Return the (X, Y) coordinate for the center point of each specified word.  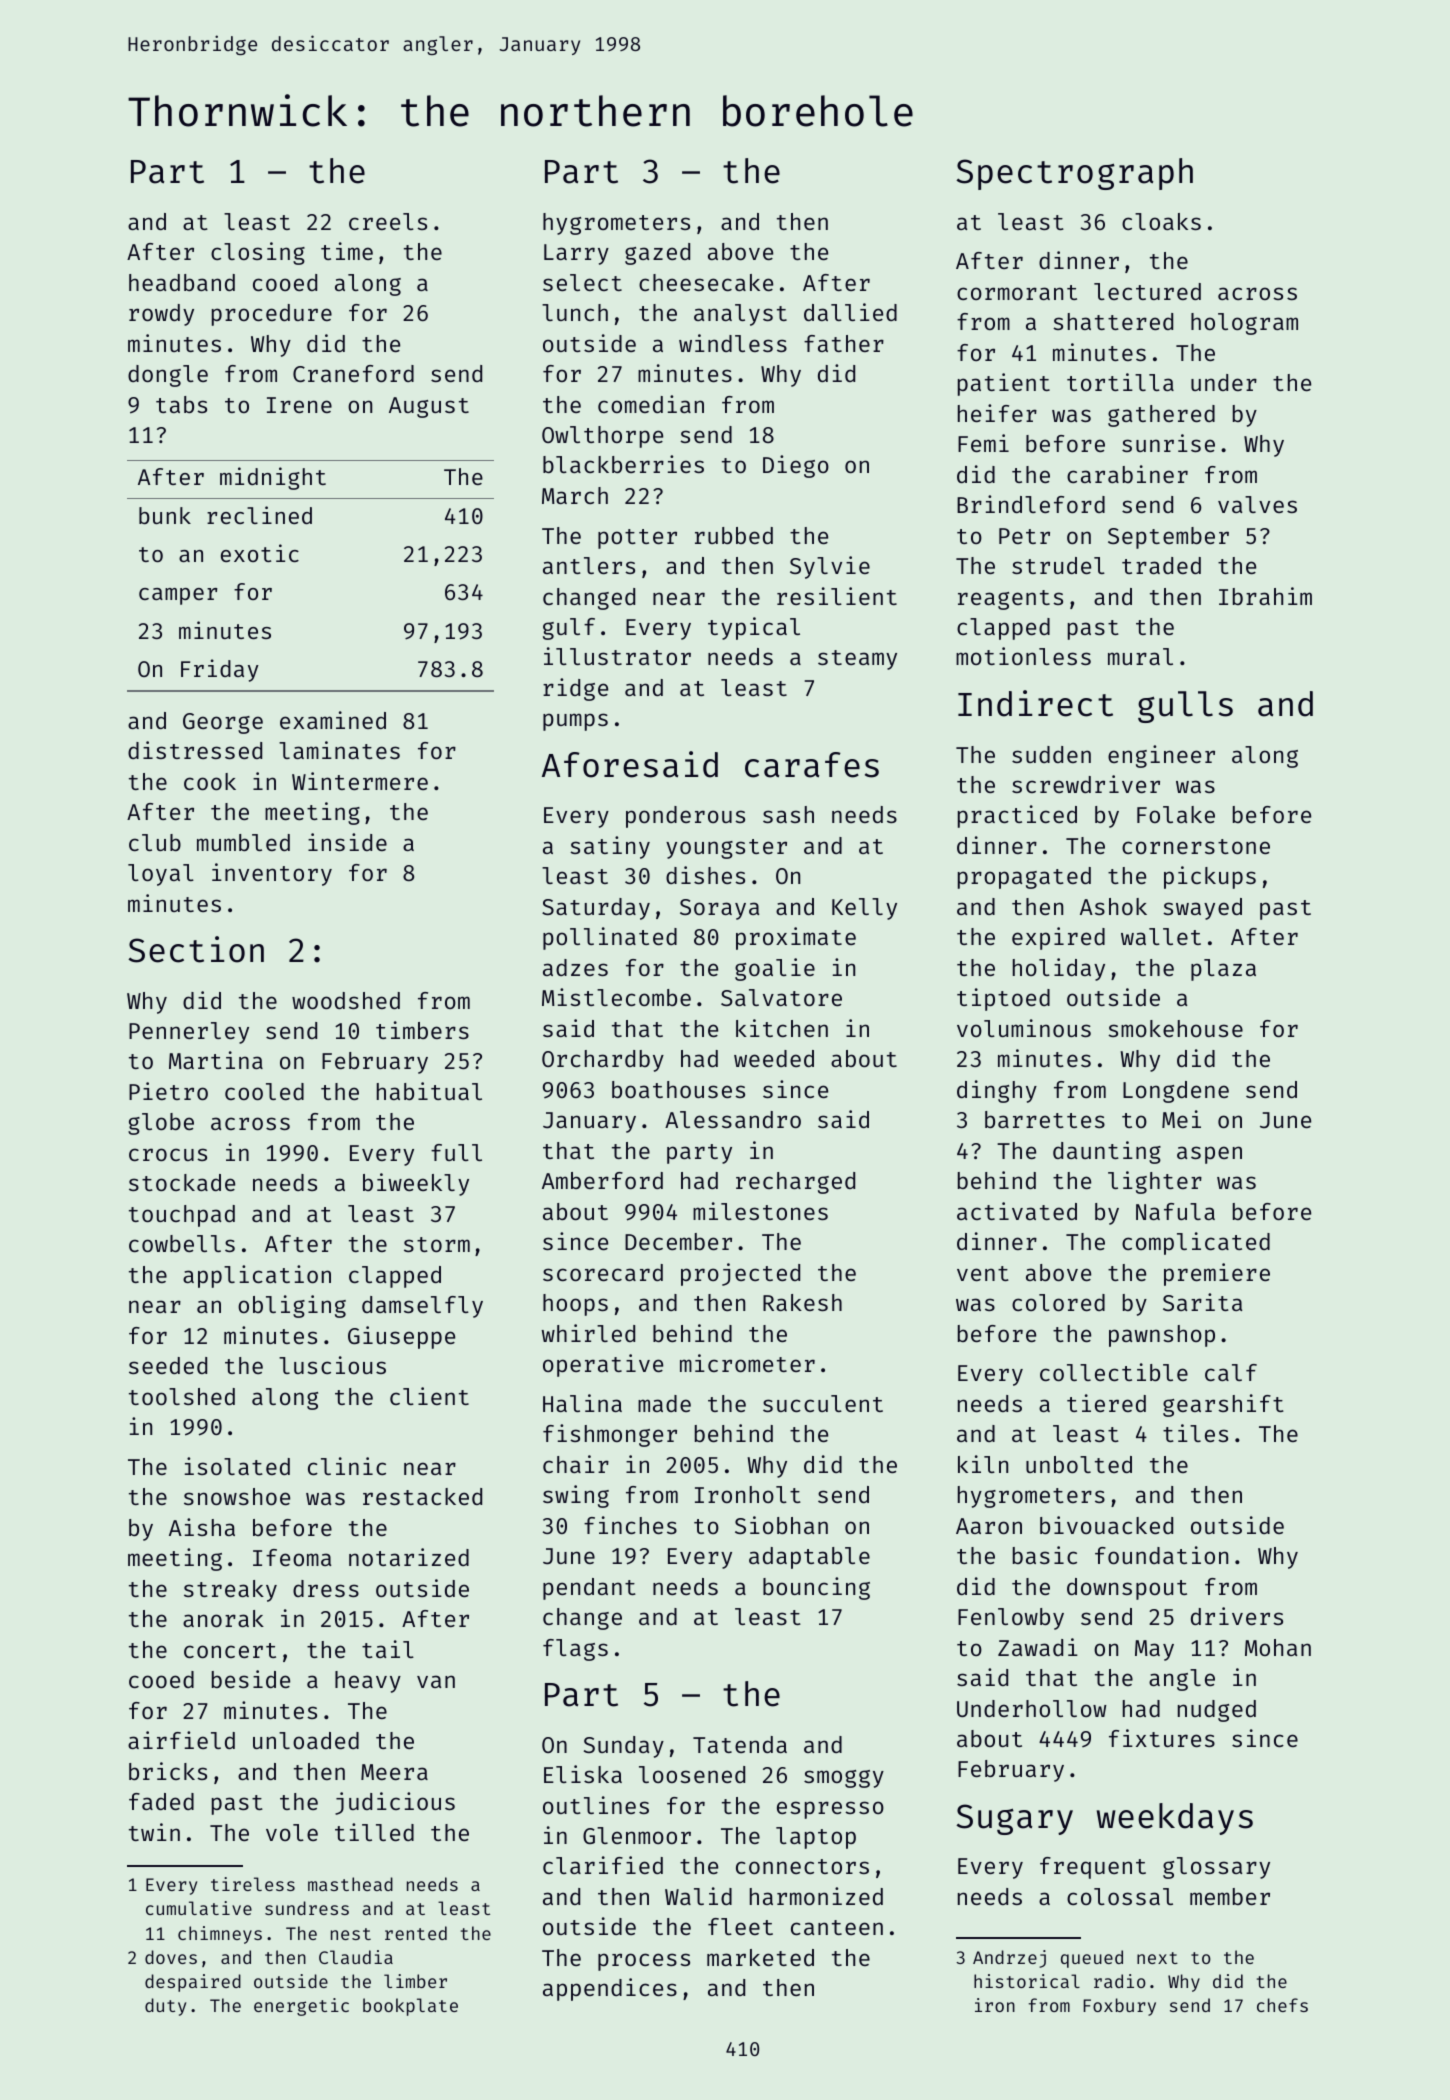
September (1168, 538)
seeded (168, 1365)
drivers (1237, 1616)
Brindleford (1031, 504)
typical (754, 628)
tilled (374, 1832)
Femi (983, 443)
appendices (610, 1989)
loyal (161, 875)
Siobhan (781, 1525)
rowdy (161, 315)
